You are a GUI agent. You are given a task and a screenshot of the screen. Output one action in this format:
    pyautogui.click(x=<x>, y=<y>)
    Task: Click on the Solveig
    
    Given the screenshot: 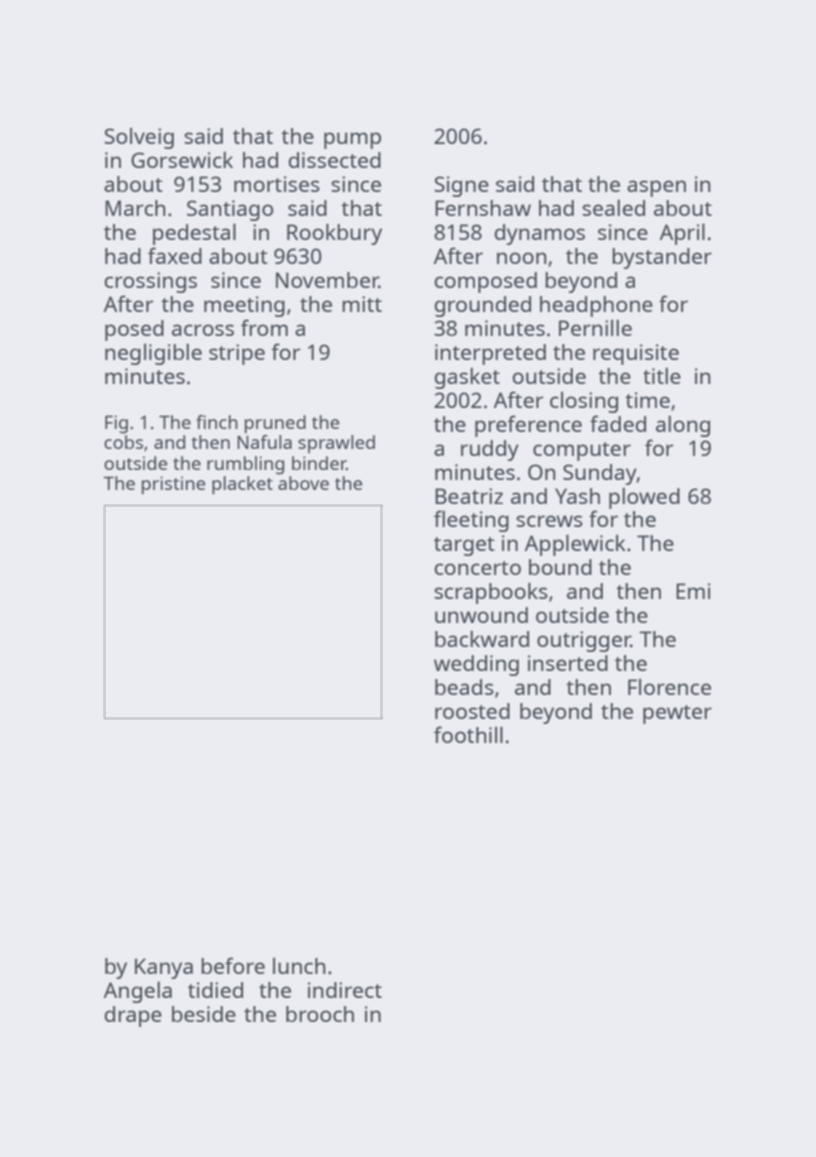 What is the action you would take?
    pyautogui.click(x=139, y=138)
